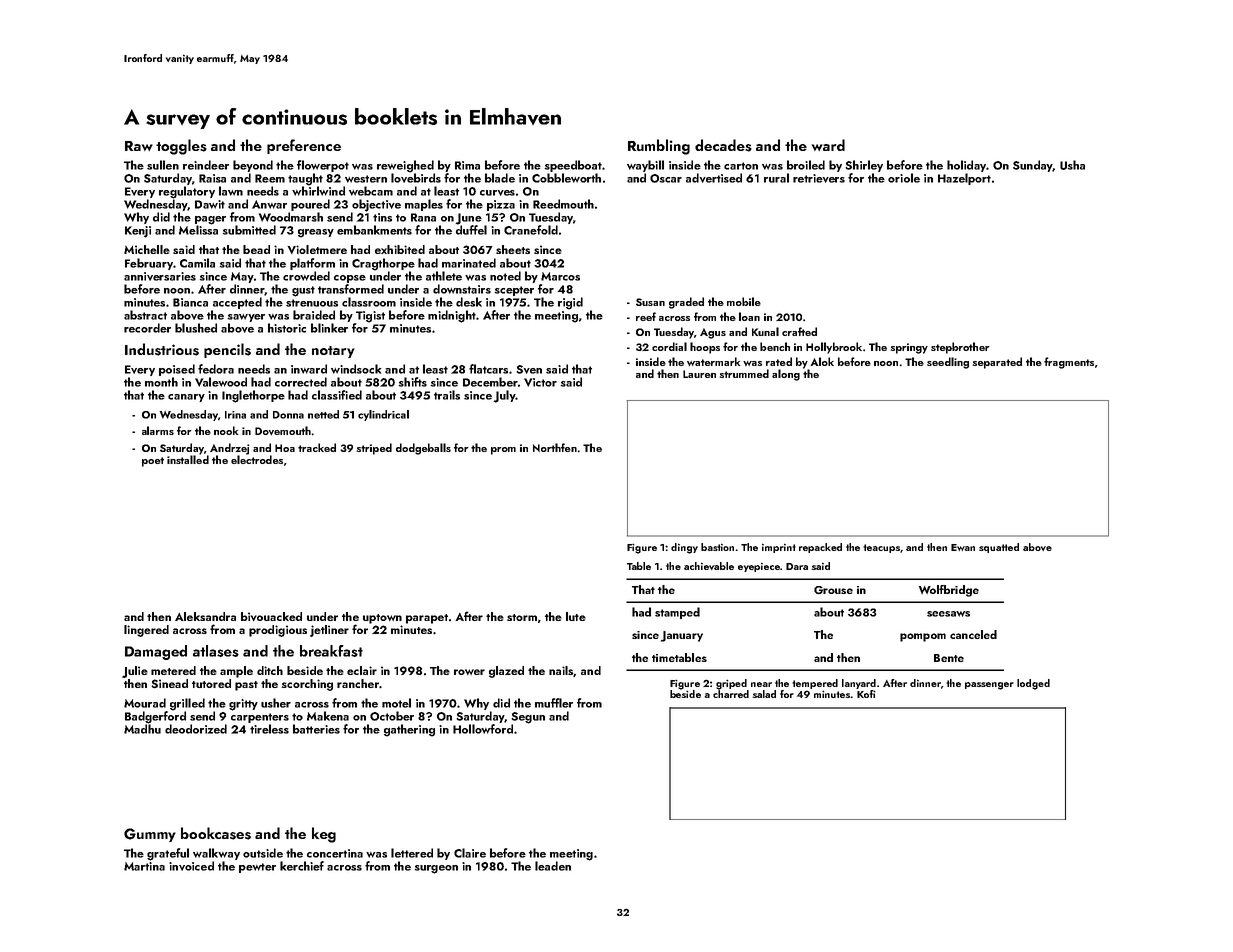 The width and height of the image is (1233, 952). What do you see at coordinates (470, 853) in the image?
I see `Claire` at bounding box center [470, 853].
